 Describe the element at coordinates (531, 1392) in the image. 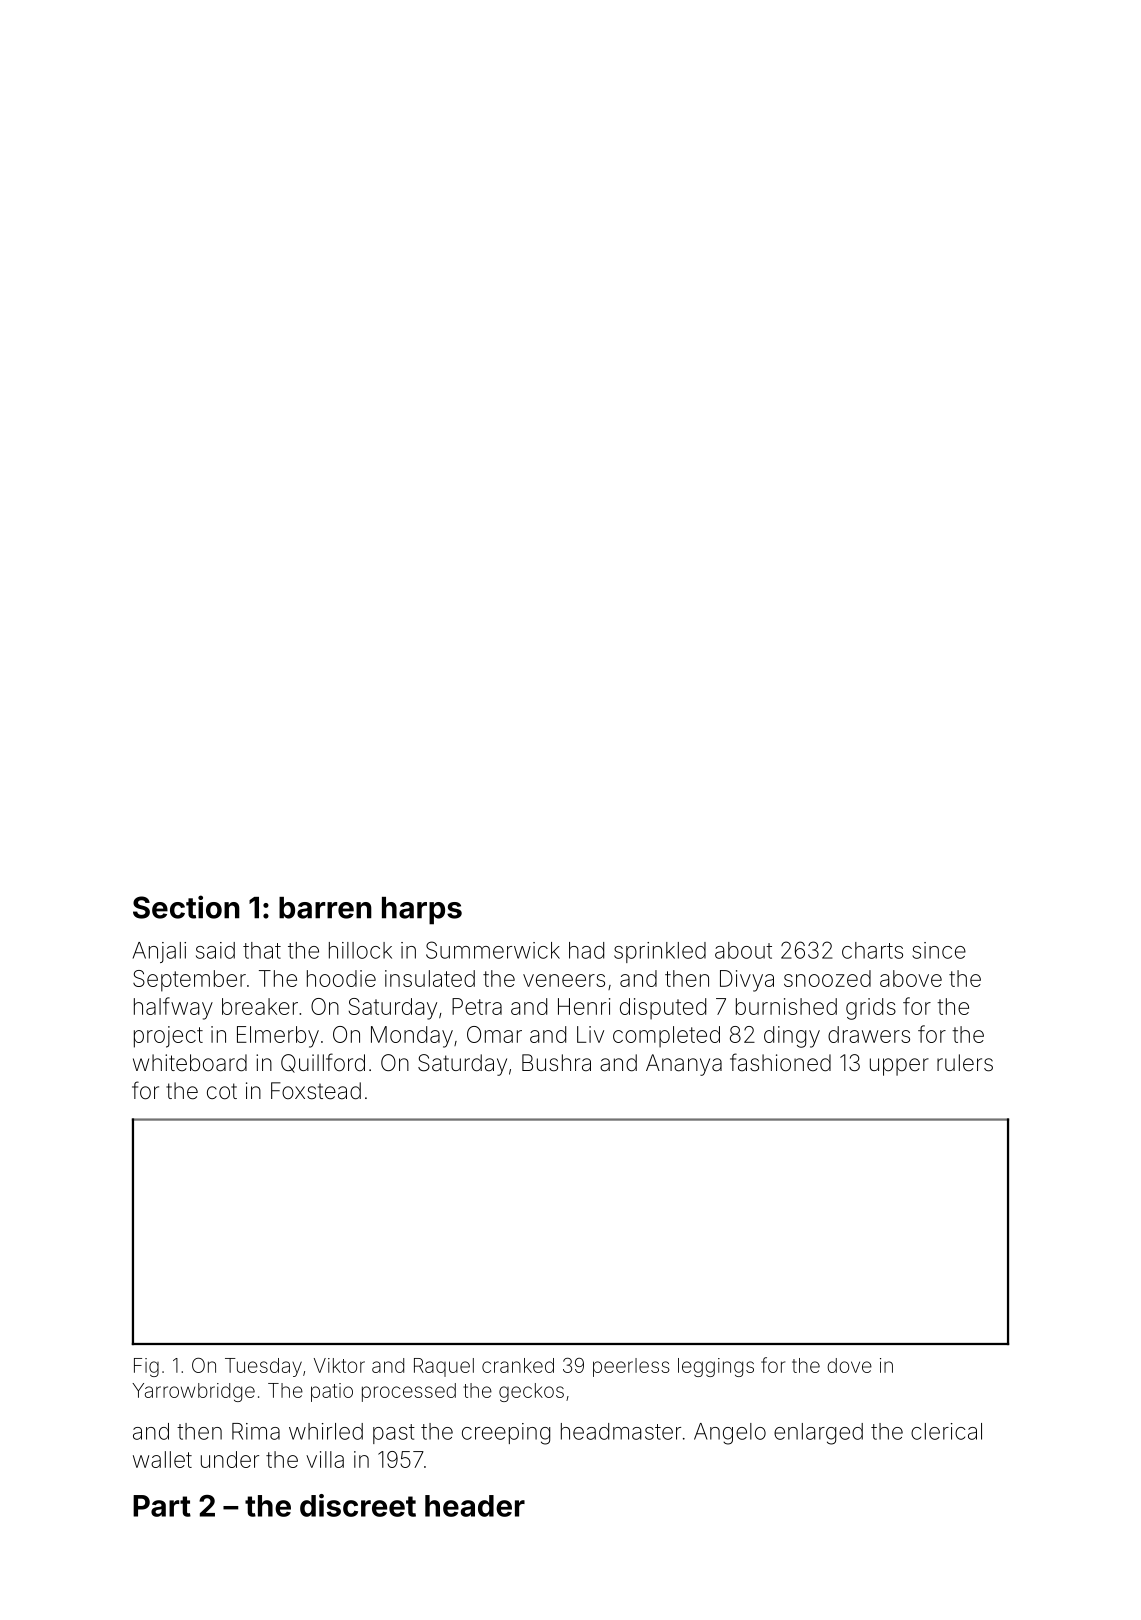

I see `geckos` at that location.
